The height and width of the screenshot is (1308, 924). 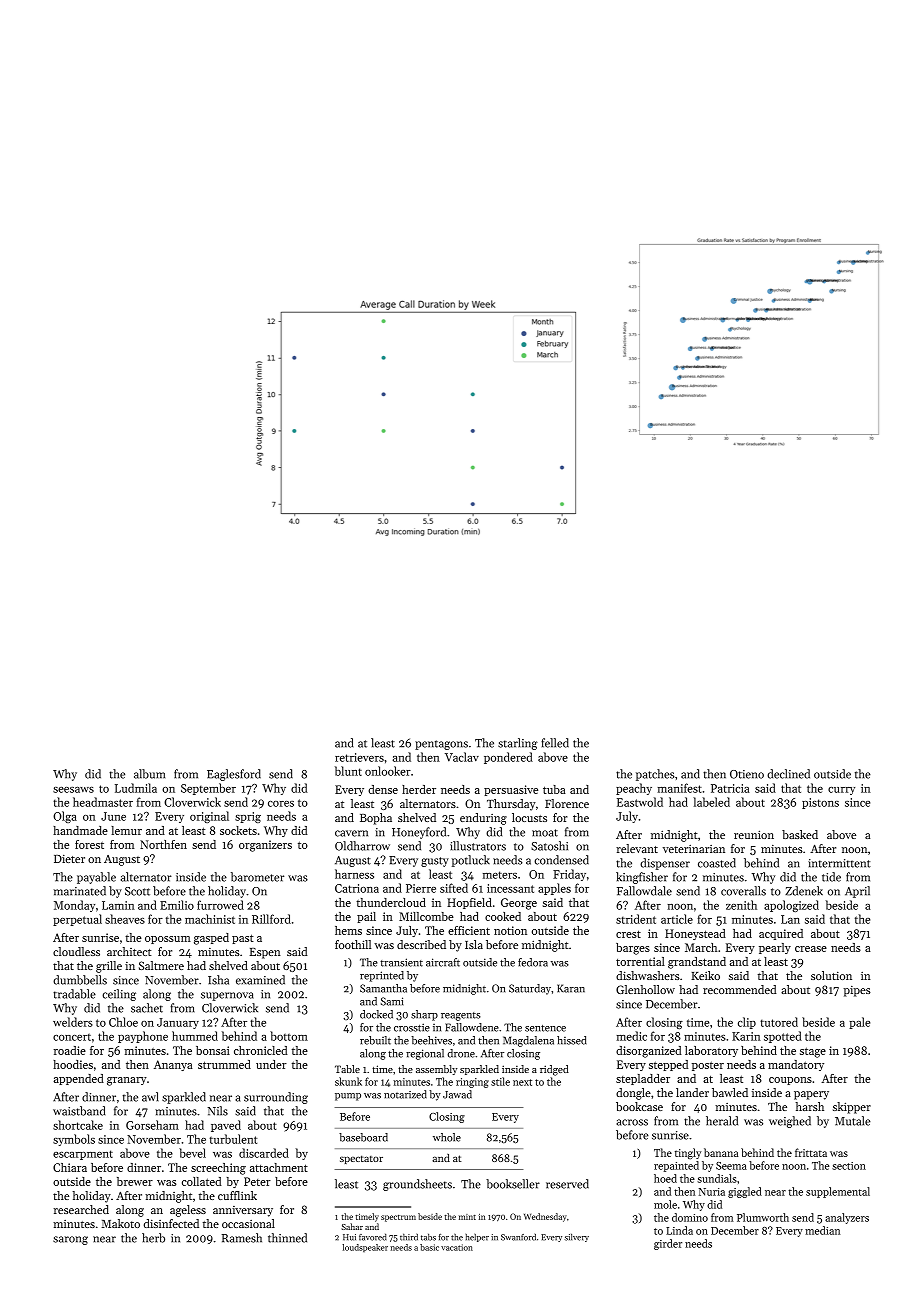 What do you see at coordinates (354, 874) in the screenshot?
I see `harness` at bounding box center [354, 874].
